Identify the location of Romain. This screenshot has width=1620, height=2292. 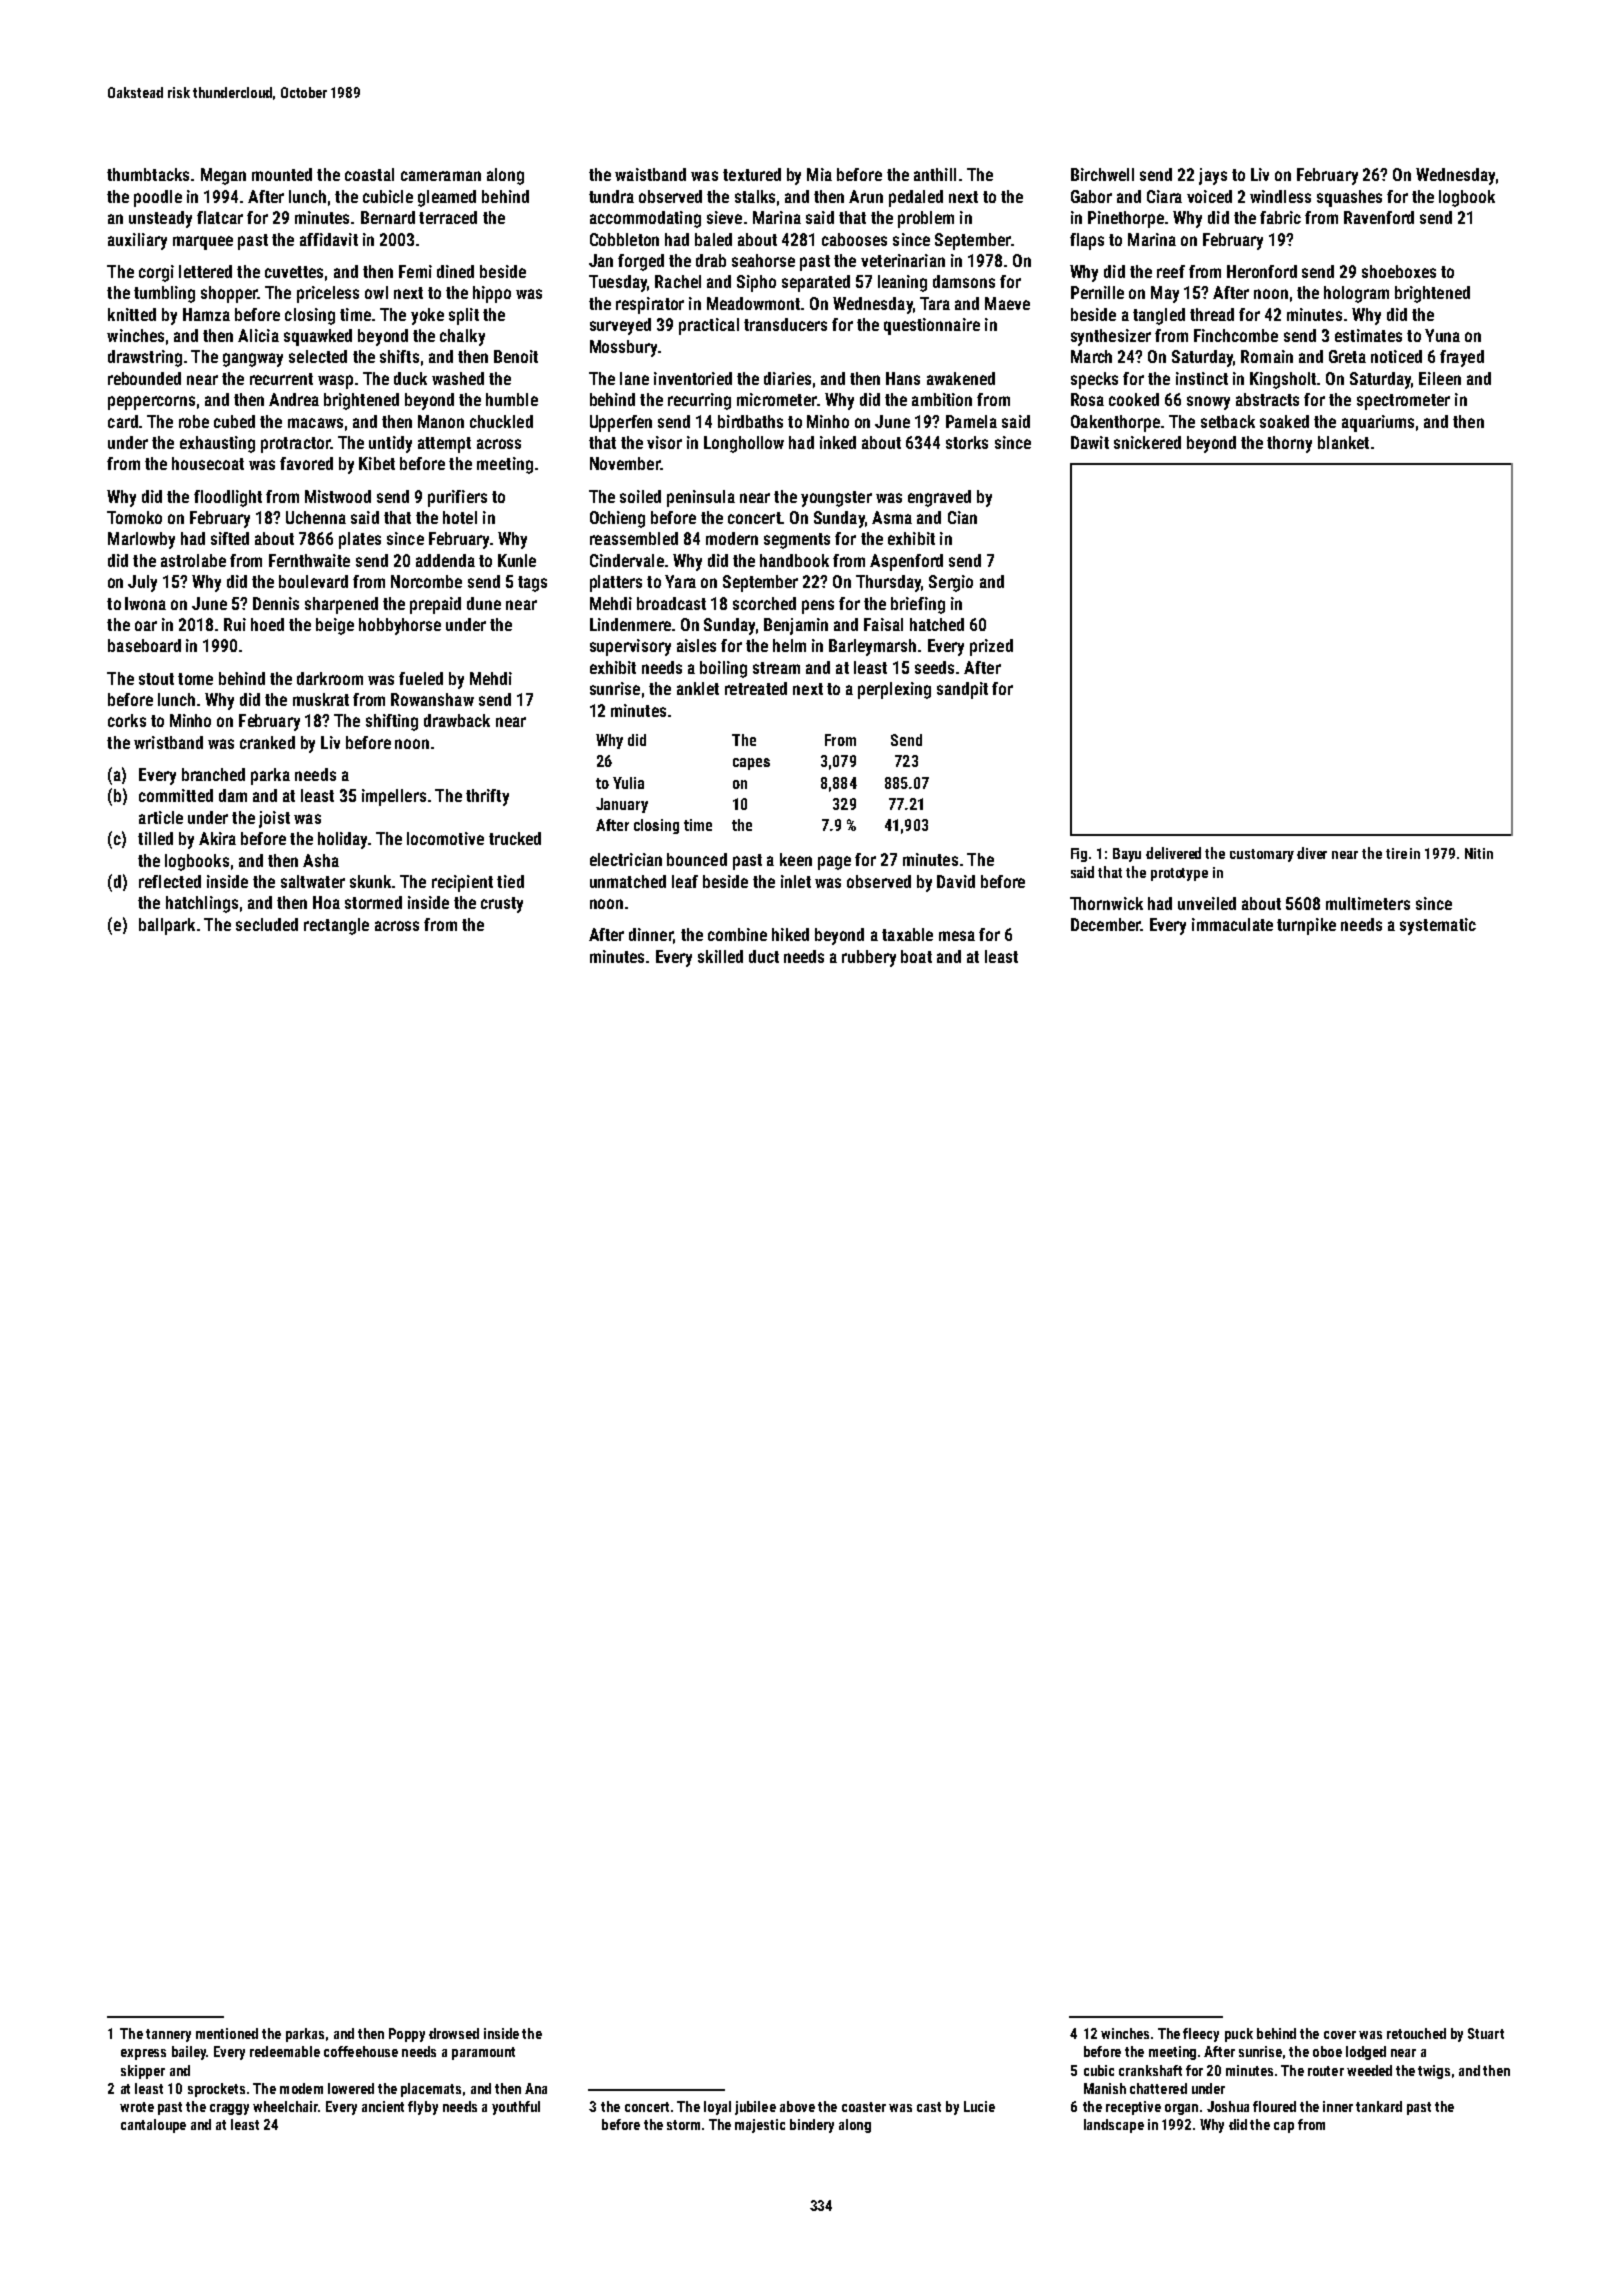
(1267, 356).
